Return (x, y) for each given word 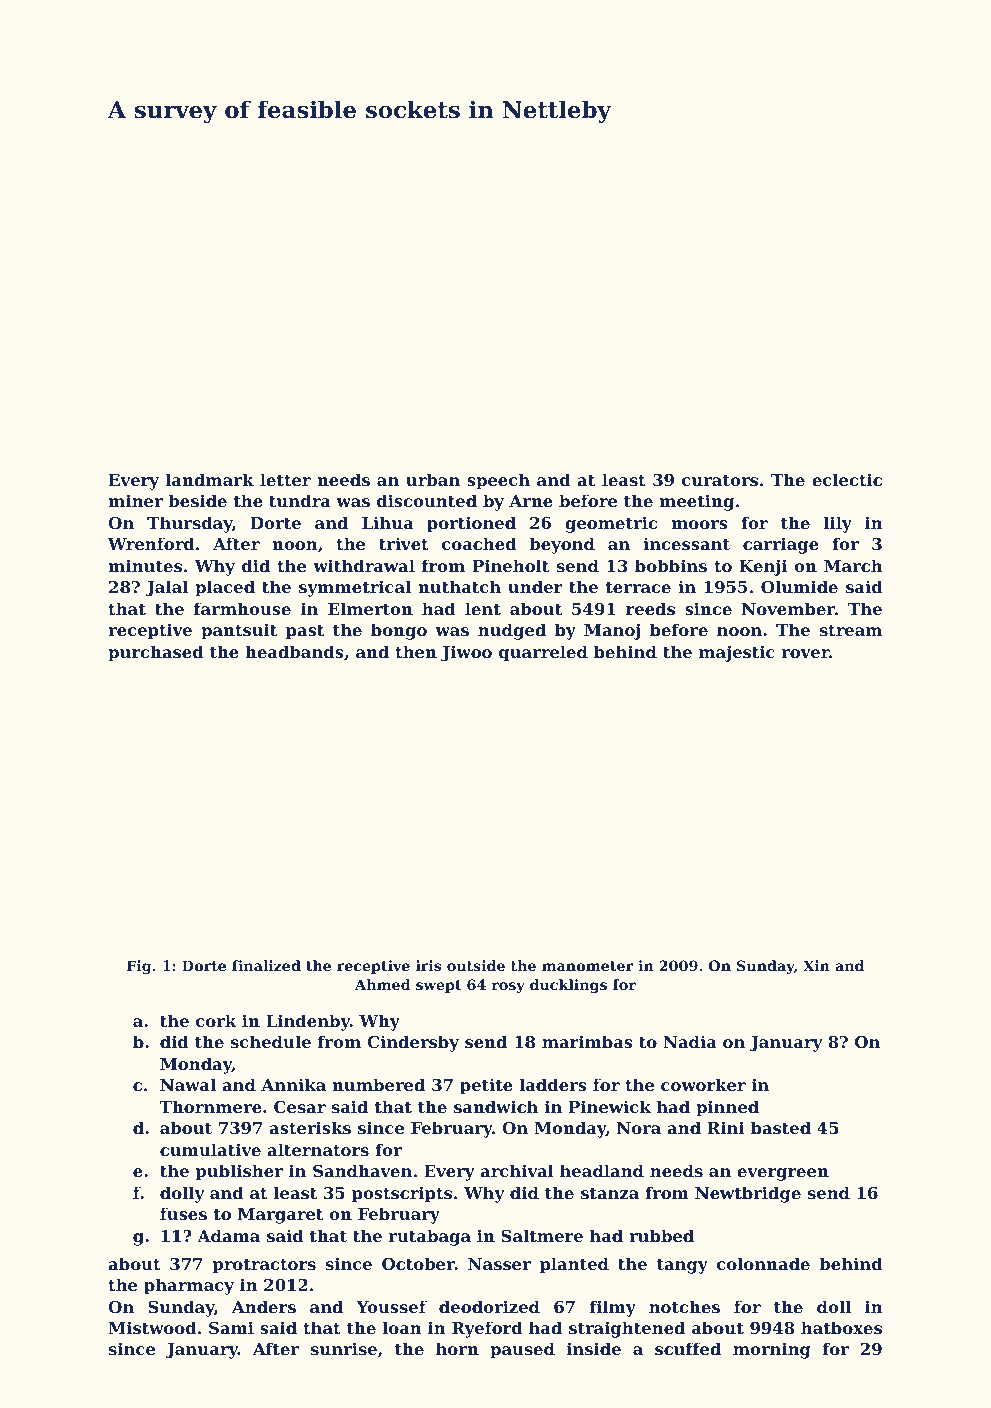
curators (720, 480)
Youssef (391, 1306)
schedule (271, 1041)
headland (602, 1170)
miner (135, 500)
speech (498, 481)
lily (838, 524)
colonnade (763, 1263)
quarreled (543, 653)
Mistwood (152, 1327)
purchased (156, 653)
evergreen (783, 1174)
